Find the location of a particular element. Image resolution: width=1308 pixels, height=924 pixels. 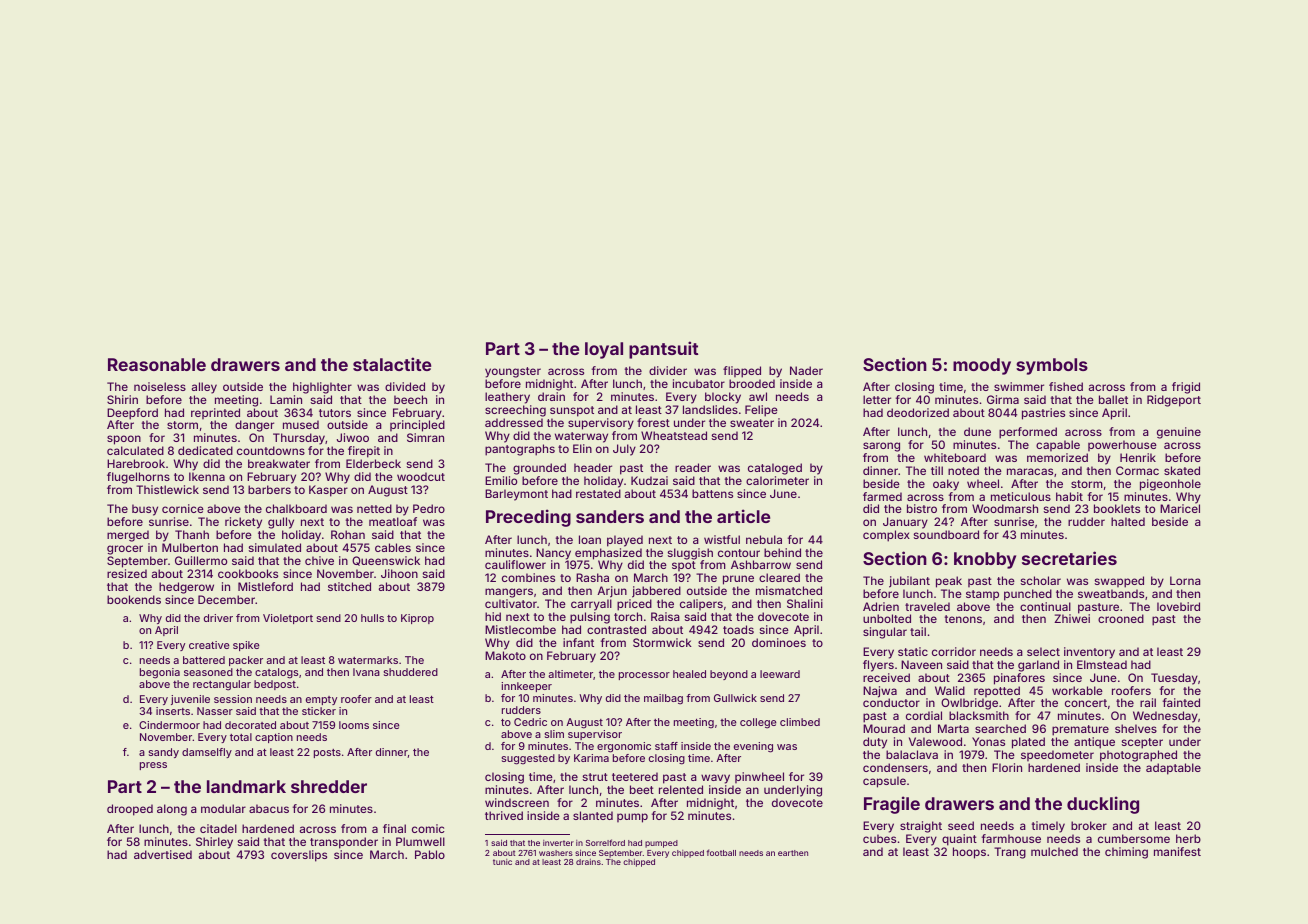

stalactite is located at coordinates (392, 364).
